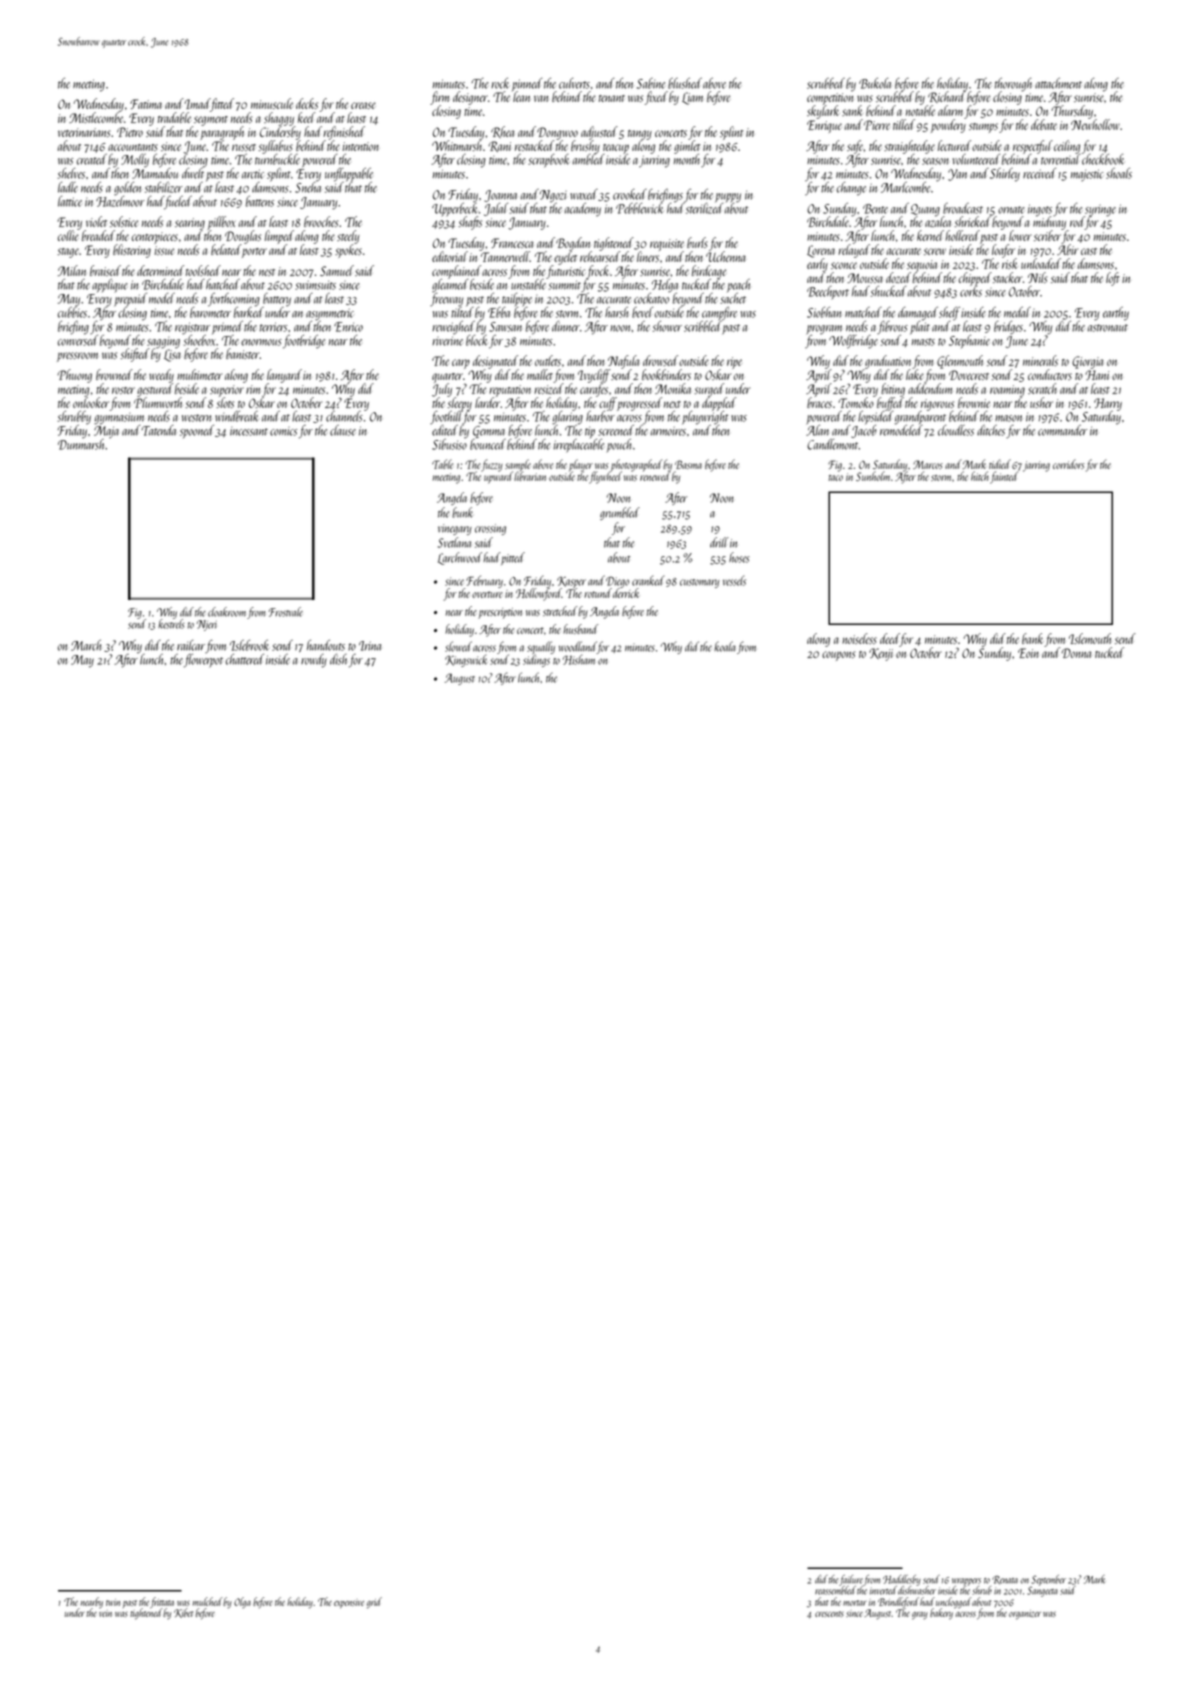 The height and width of the screenshot is (1686, 1192). What do you see at coordinates (687, 159) in the screenshot?
I see `month` at bounding box center [687, 159].
